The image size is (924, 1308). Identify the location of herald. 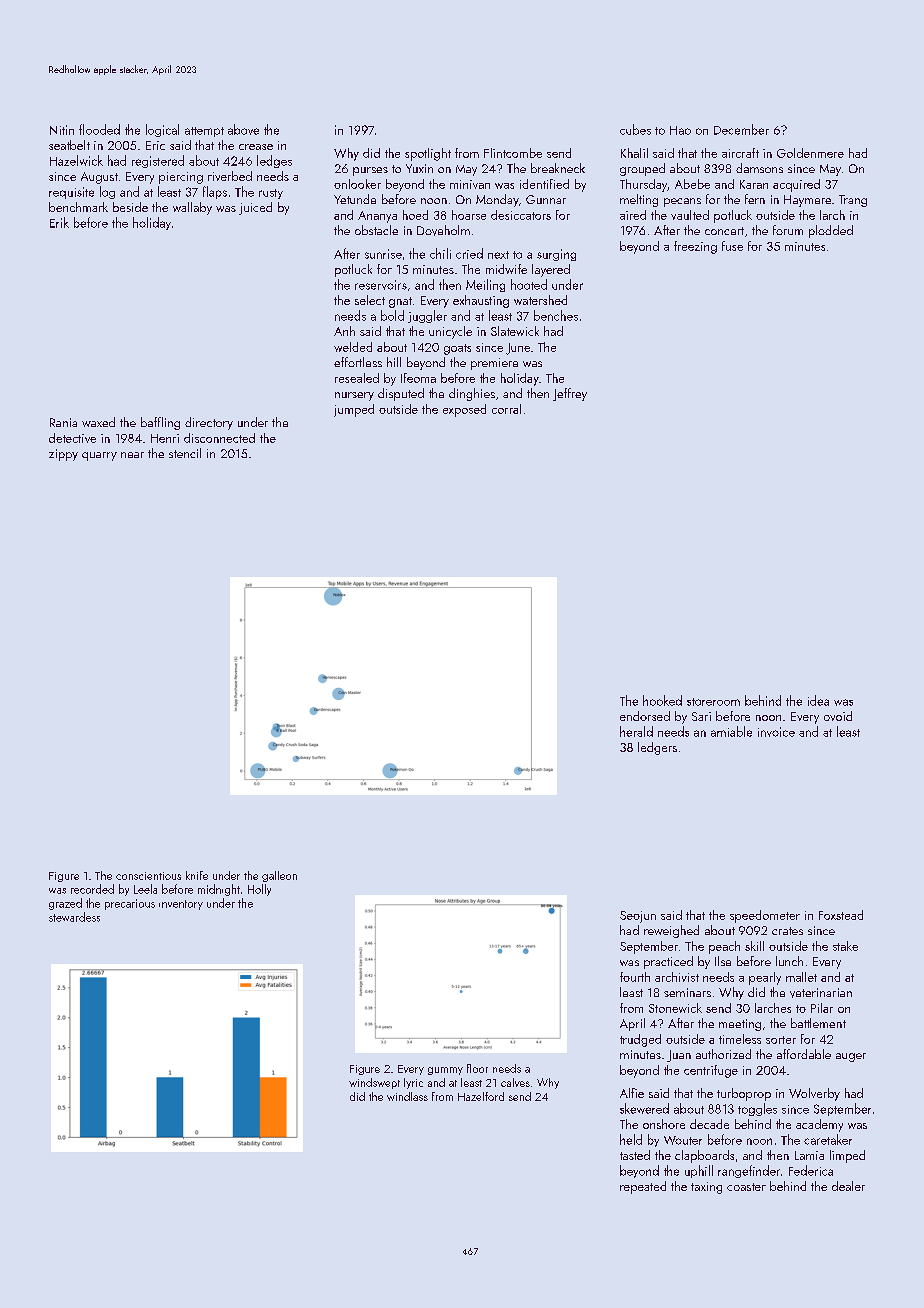
(636, 731).
